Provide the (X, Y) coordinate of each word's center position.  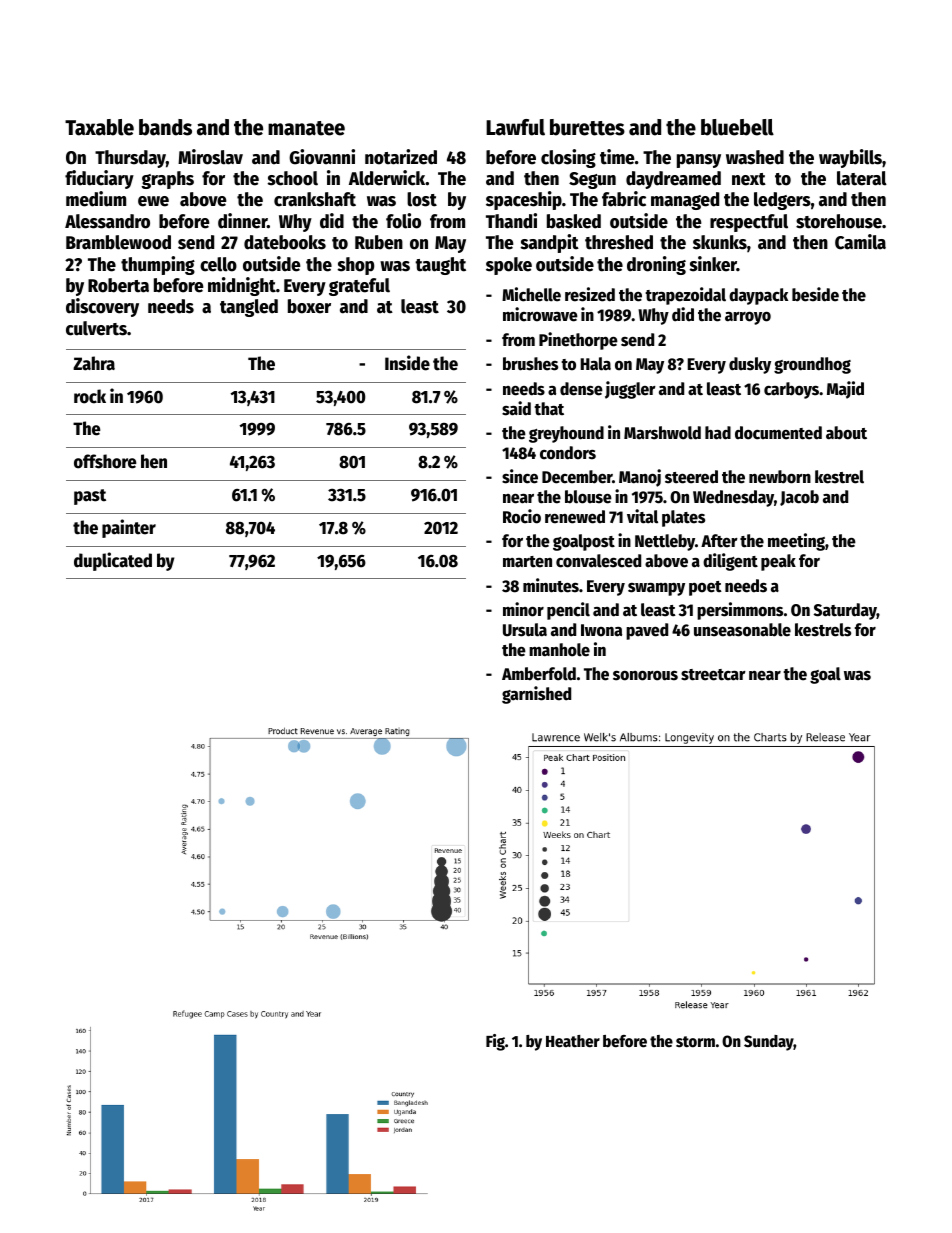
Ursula (525, 630)
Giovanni (322, 157)
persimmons (740, 611)
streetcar (713, 675)
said (516, 408)
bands (165, 127)
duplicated (113, 561)
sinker (713, 264)
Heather (573, 1041)
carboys (791, 390)
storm (695, 1042)
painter (129, 528)
